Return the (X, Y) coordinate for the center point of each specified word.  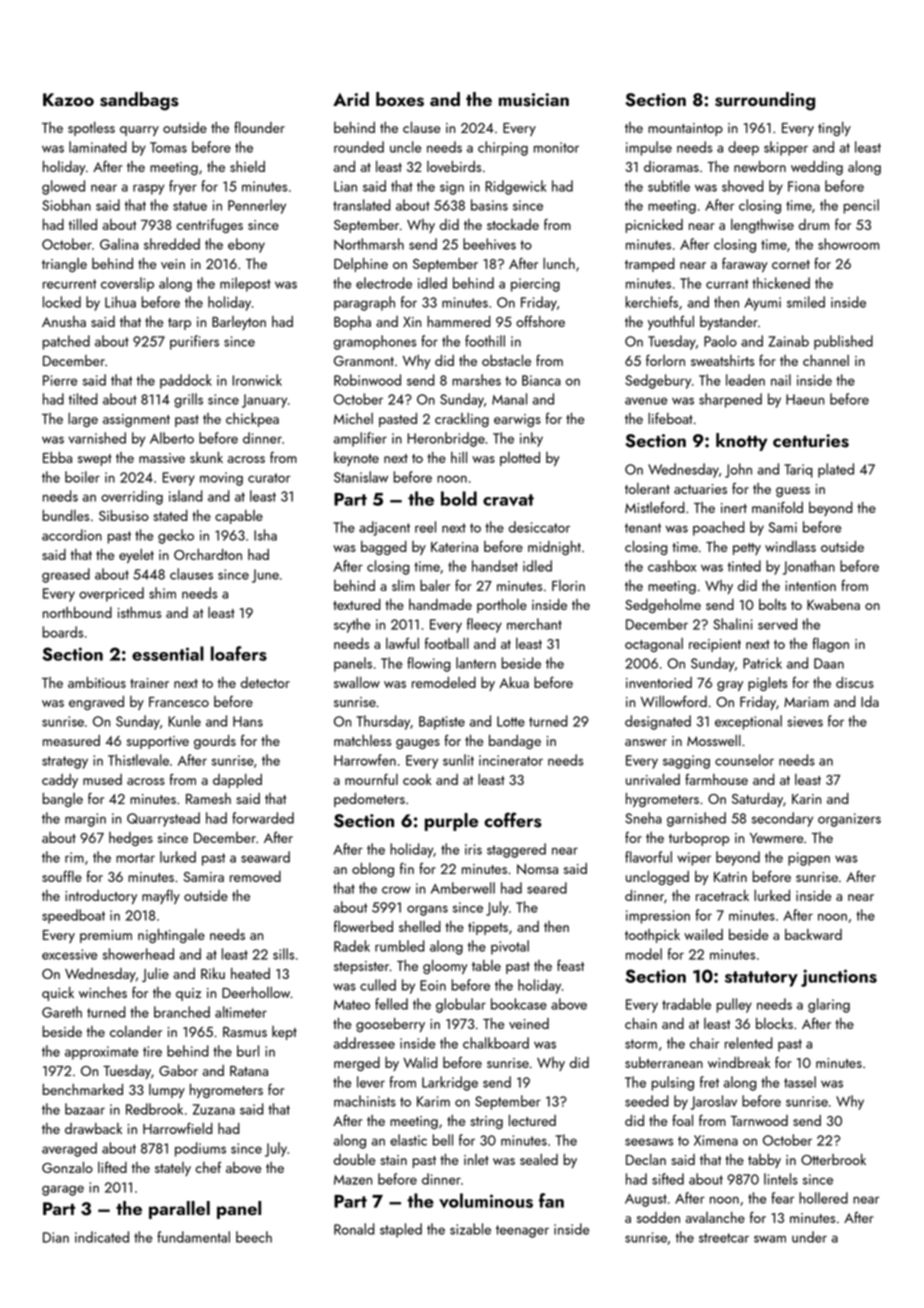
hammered (459, 321)
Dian (56, 1237)
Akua (514, 682)
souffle (62, 876)
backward (813, 934)
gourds (215, 742)
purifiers (194, 342)
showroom (848, 244)
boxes (400, 99)
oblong (373, 870)
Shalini (733, 624)
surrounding (765, 101)
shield (247, 166)
